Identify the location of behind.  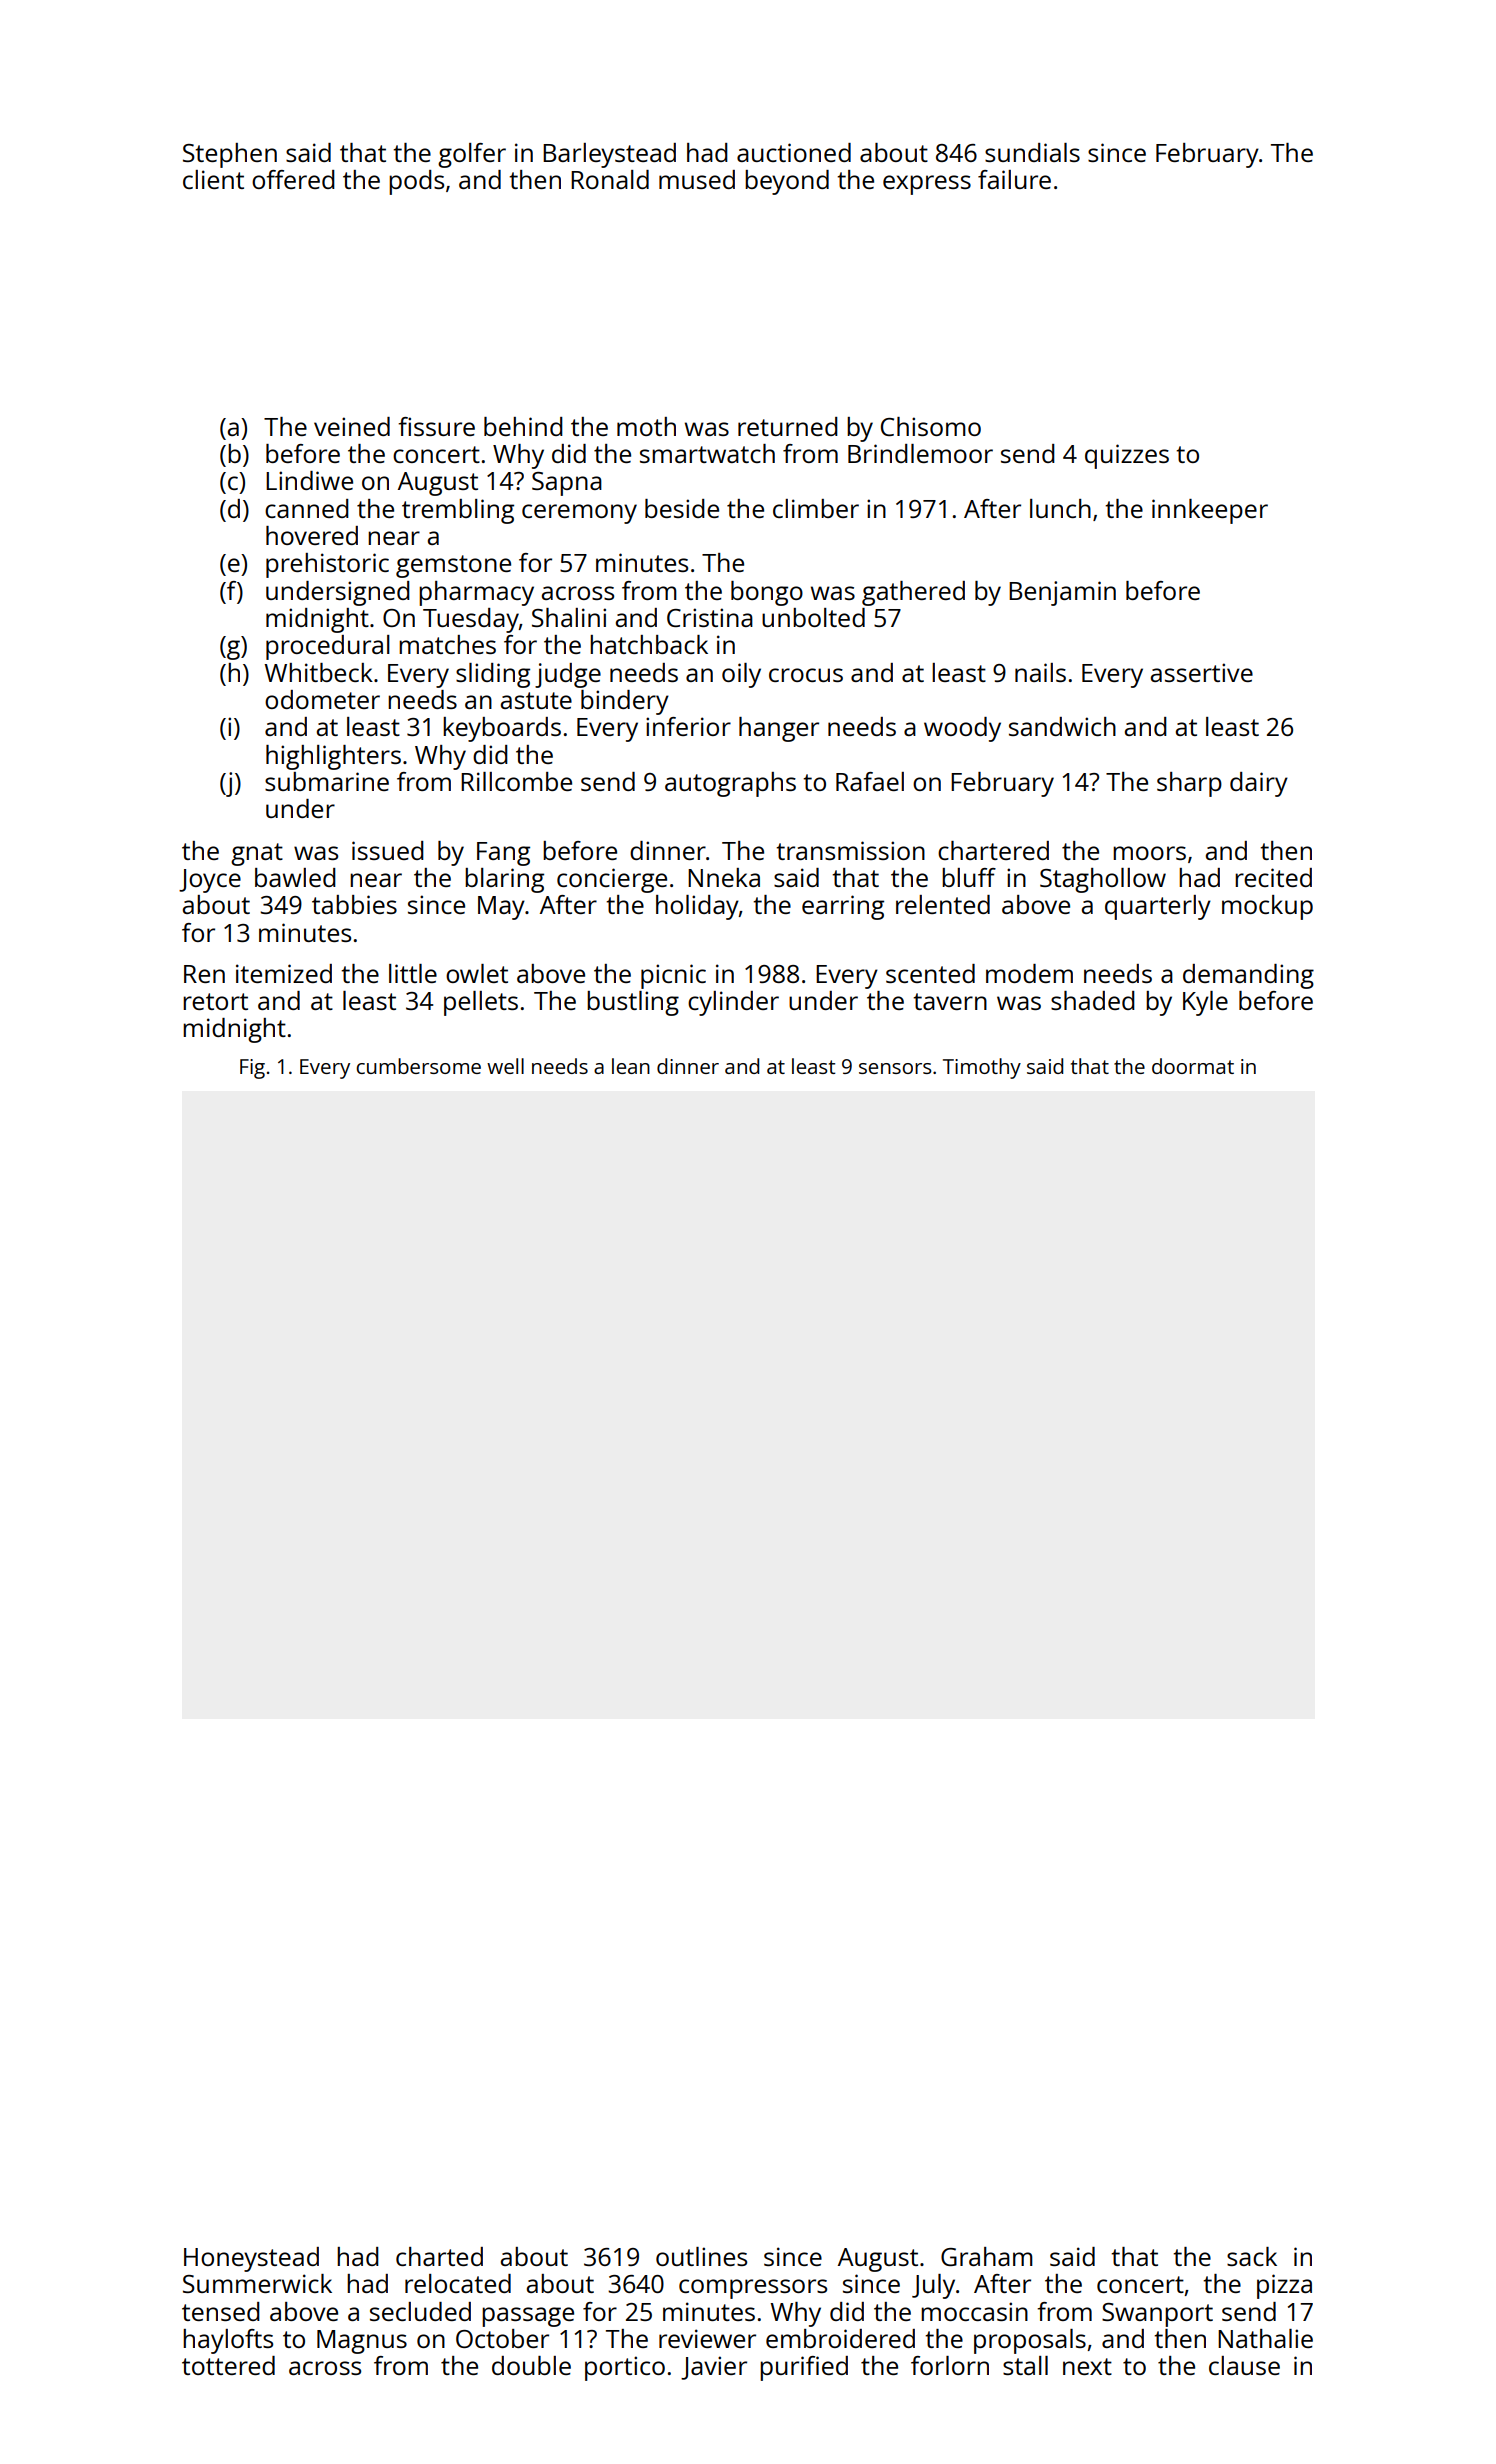
(523, 426).
